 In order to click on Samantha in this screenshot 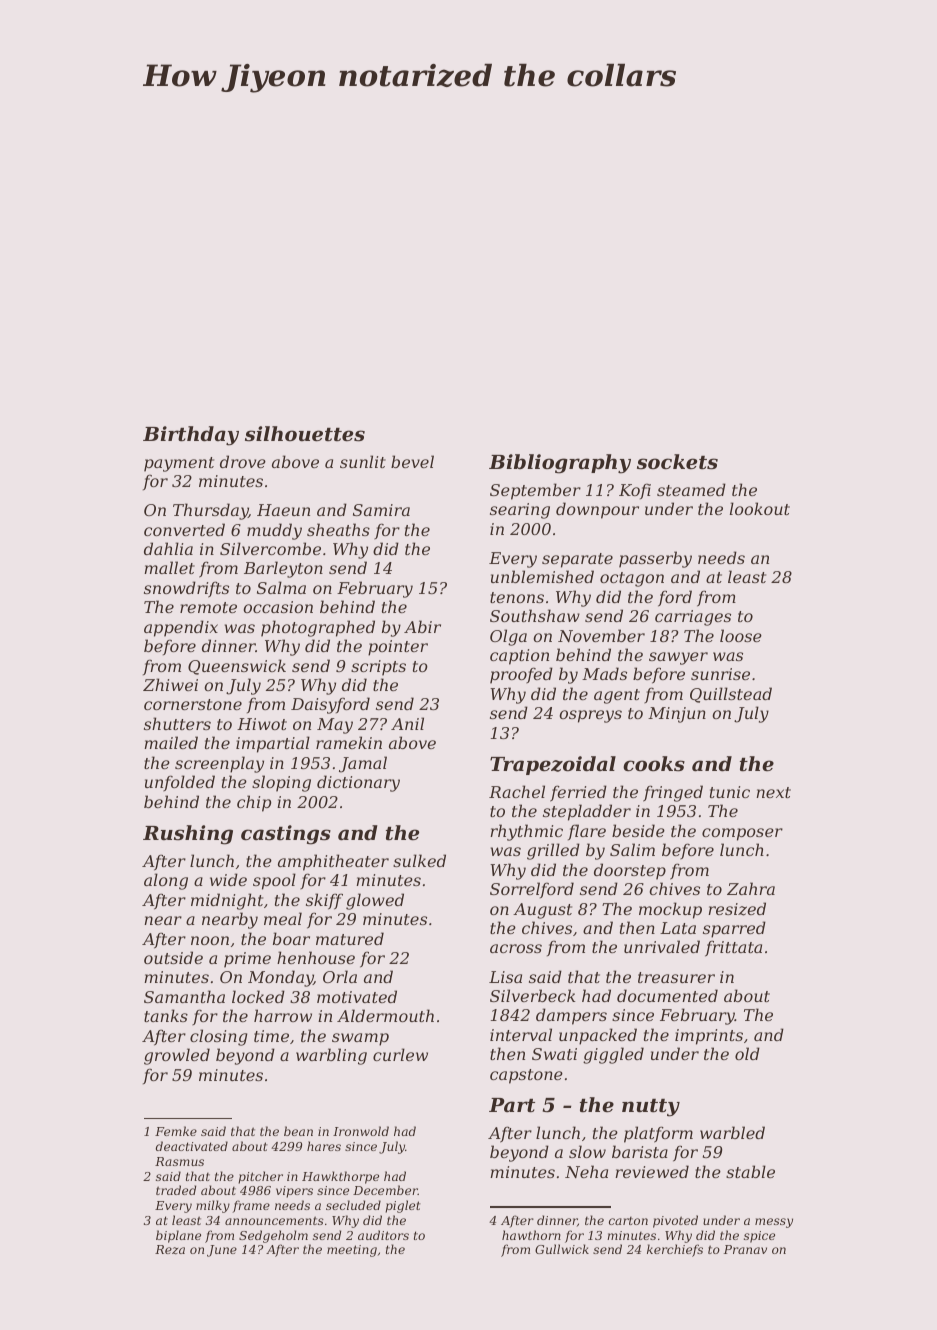, I will do `click(184, 996)`.
